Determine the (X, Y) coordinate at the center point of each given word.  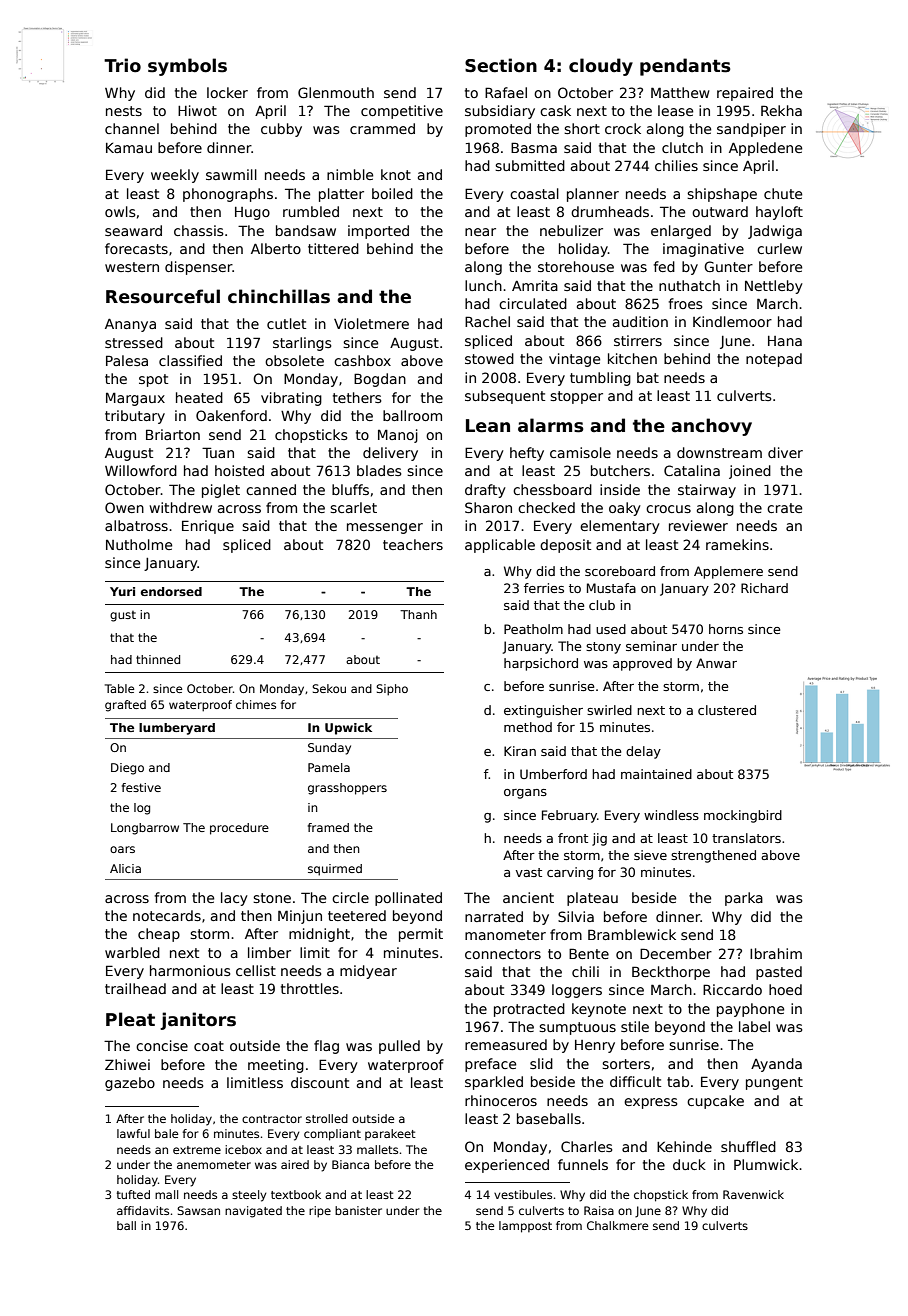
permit (421, 935)
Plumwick (766, 1164)
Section (501, 65)
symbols (187, 67)
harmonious (190, 970)
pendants (685, 67)
